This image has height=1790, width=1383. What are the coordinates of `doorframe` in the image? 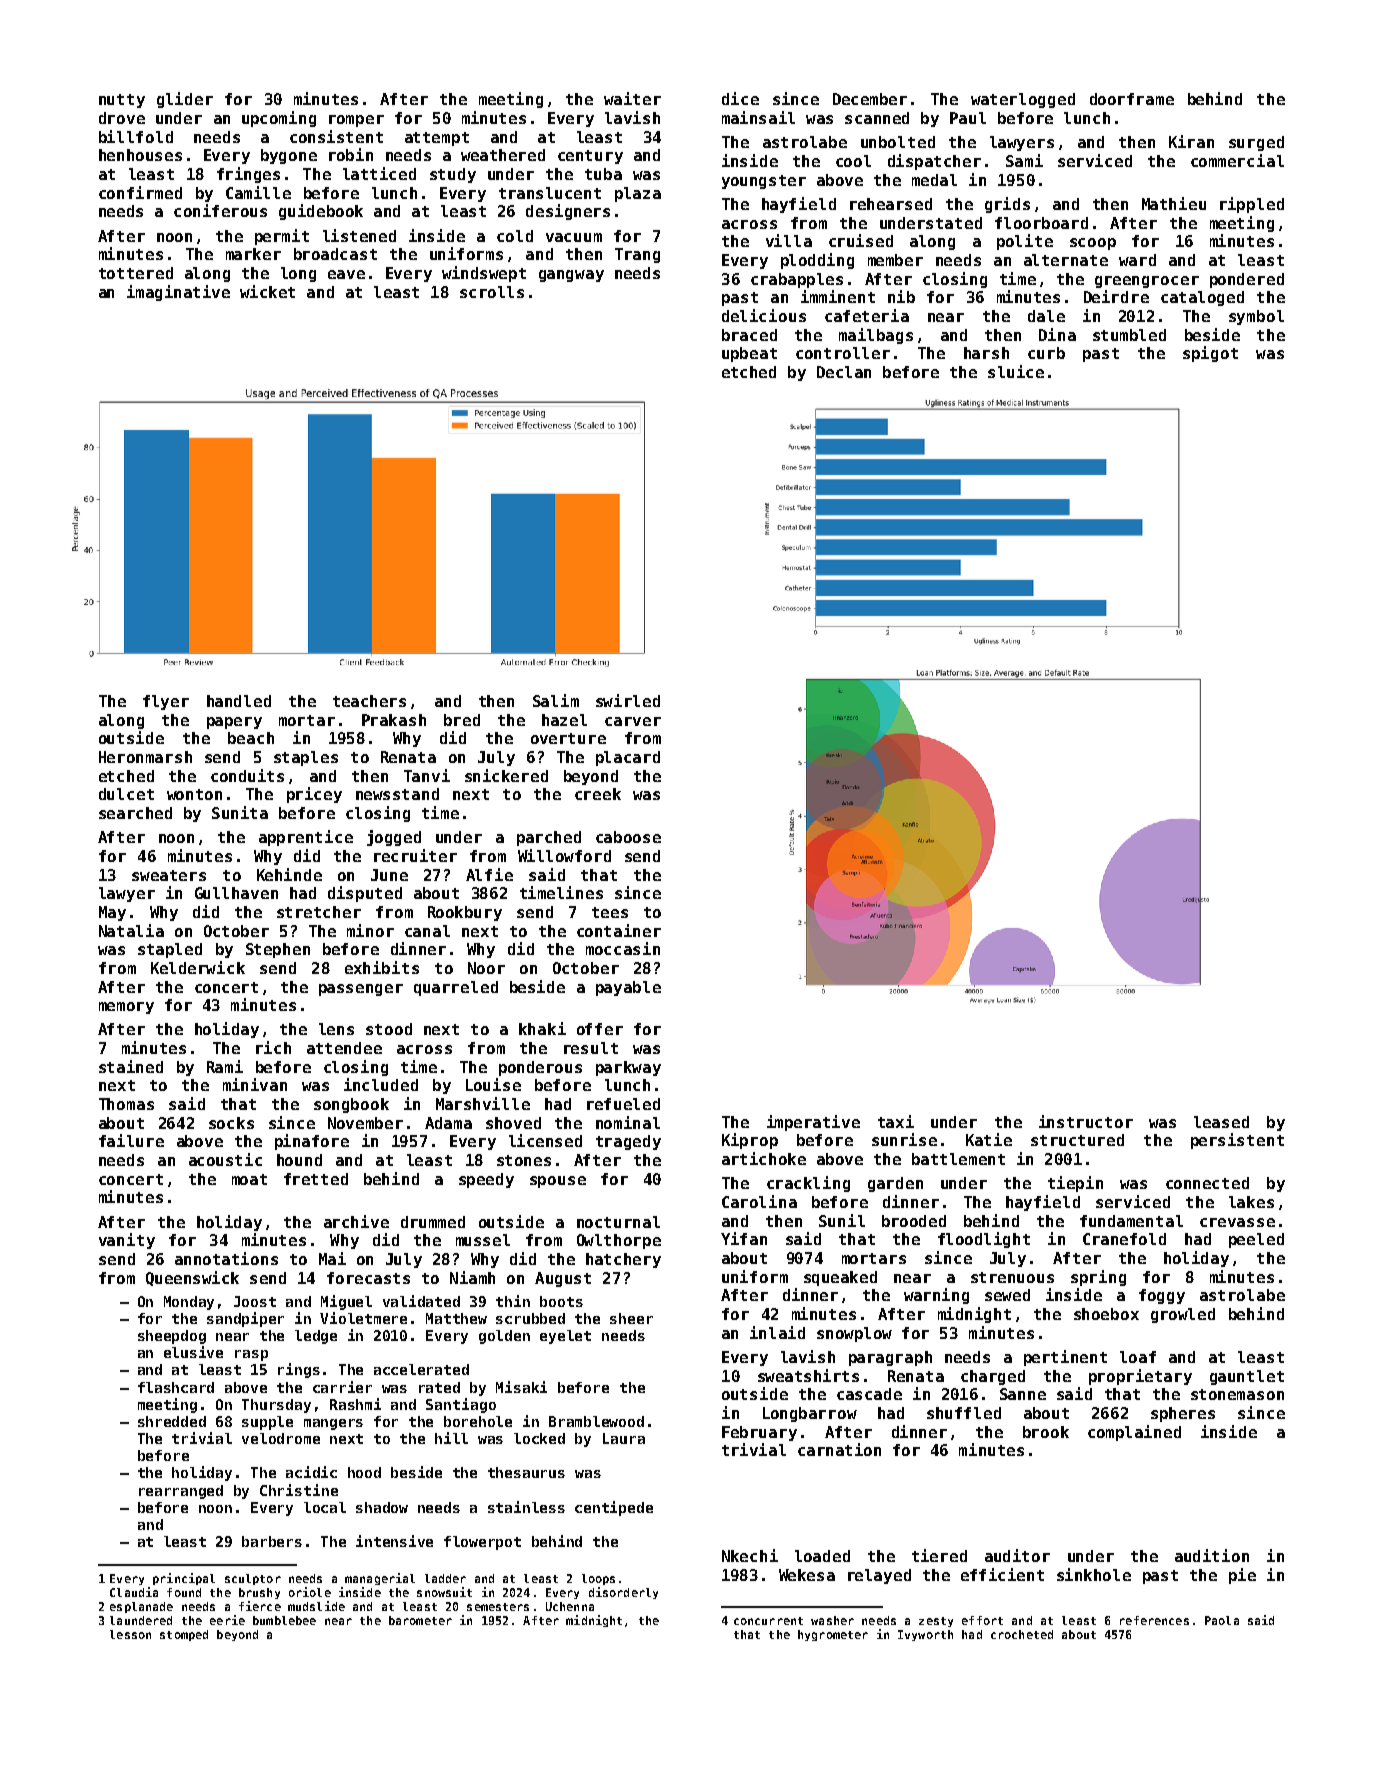 It's located at (1132, 99).
